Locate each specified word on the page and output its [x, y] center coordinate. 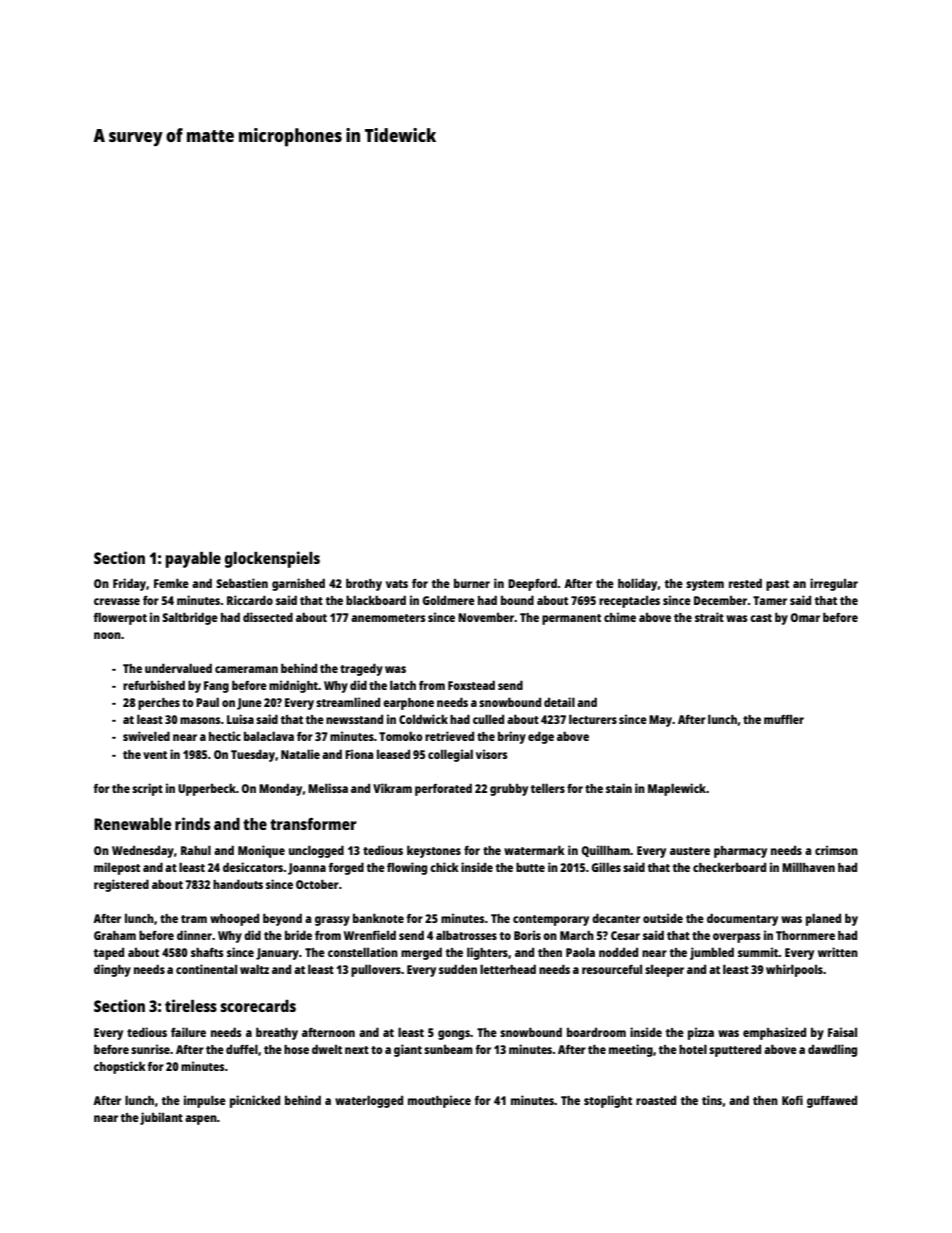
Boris [527, 935]
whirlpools [794, 970]
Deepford [532, 584]
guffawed [832, 1102]
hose [296, 1049]
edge [541, 737]
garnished [298, 584]
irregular [834, 584]
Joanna [307, 869]
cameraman [246, 669]
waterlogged [369, 1101]
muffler [784, 719]
